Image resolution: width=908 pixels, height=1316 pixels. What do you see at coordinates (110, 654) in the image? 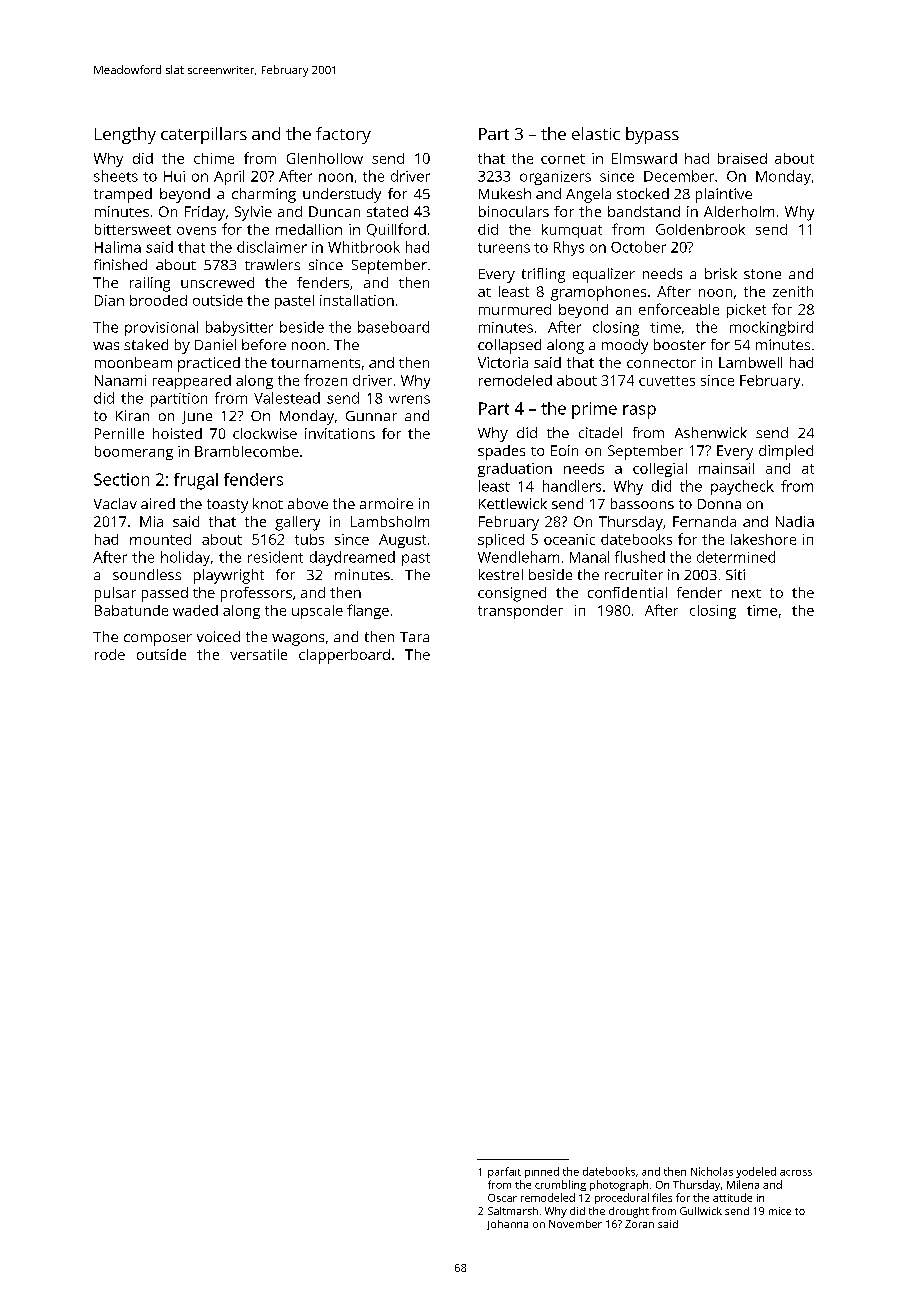
I see `rode` at bounding box center [110, 654].
